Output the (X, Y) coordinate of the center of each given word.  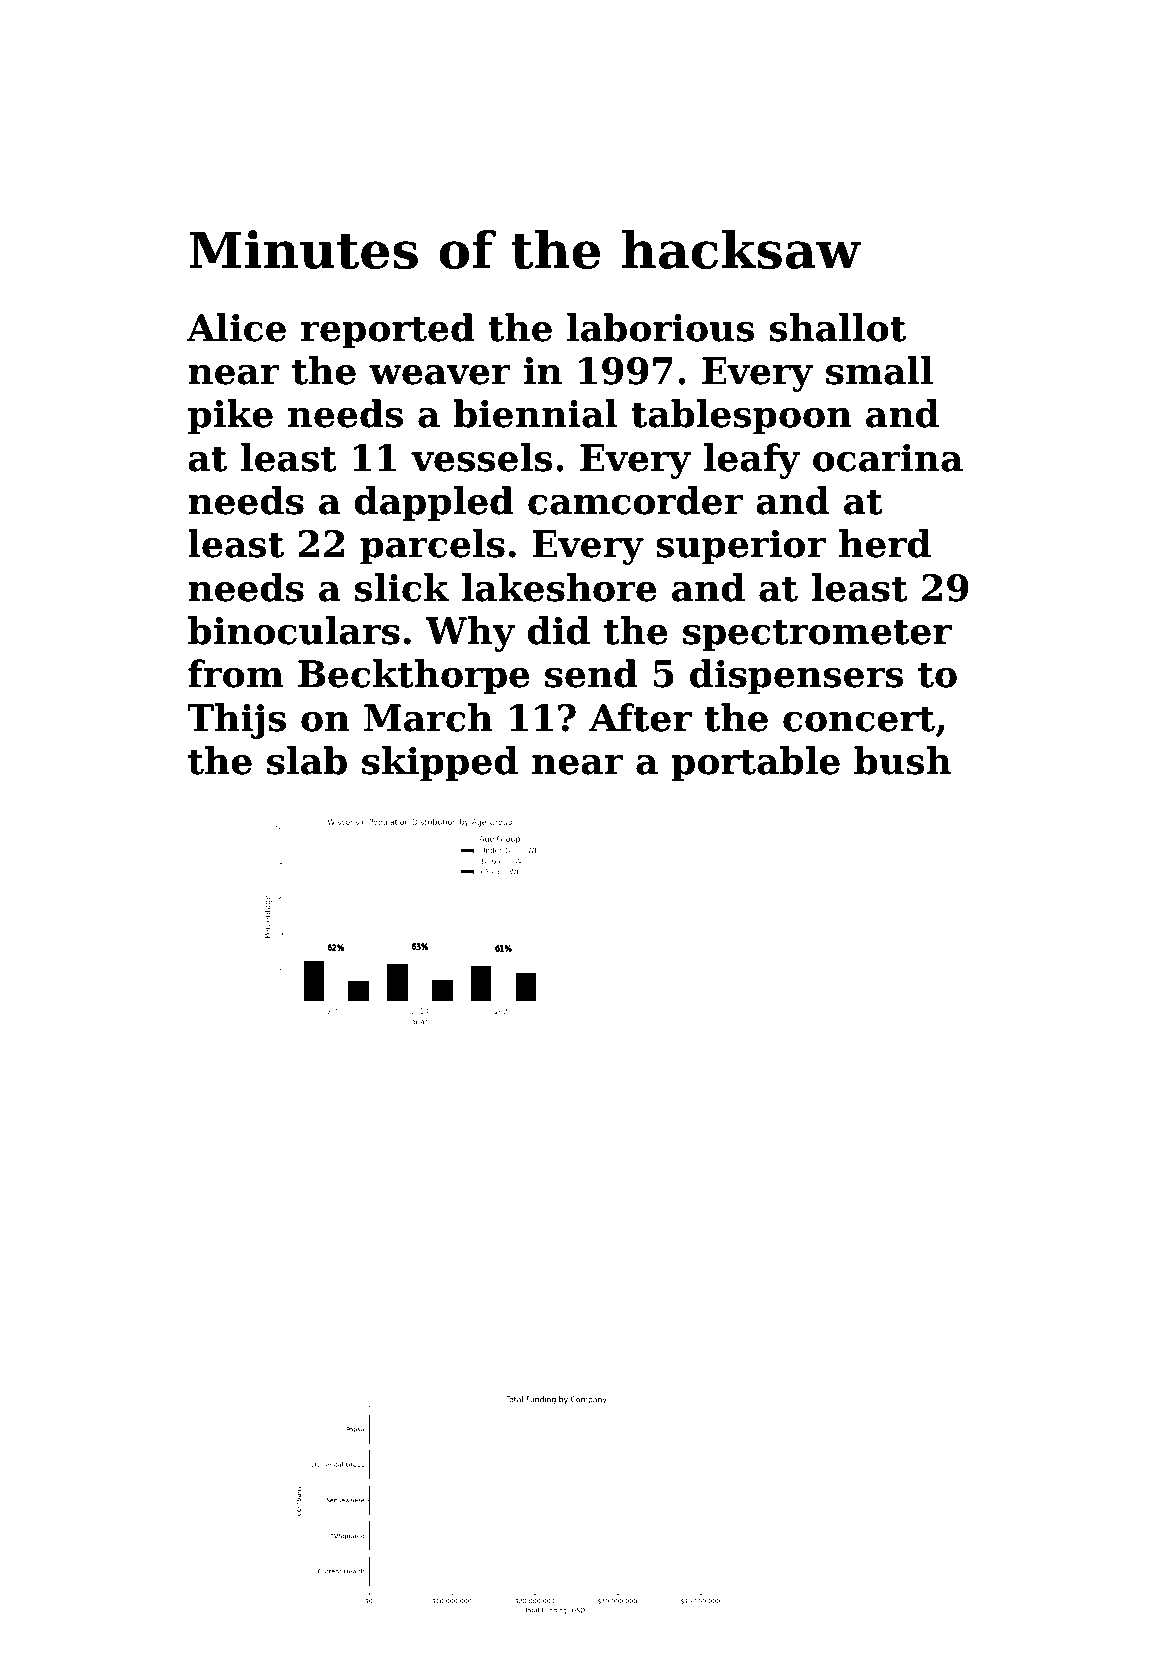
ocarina (888, 458)
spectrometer (817, 635)
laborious (661, 327)
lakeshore (559, 587)
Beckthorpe (414, 677)
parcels (432, 547)
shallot (838, 327)
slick (402, 587)
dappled (434, 504)
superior (741, 547)
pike (230, 417)
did (558, 630)
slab (307, 760)
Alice (236, 327)
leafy (752, 461)
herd (885, 543)
